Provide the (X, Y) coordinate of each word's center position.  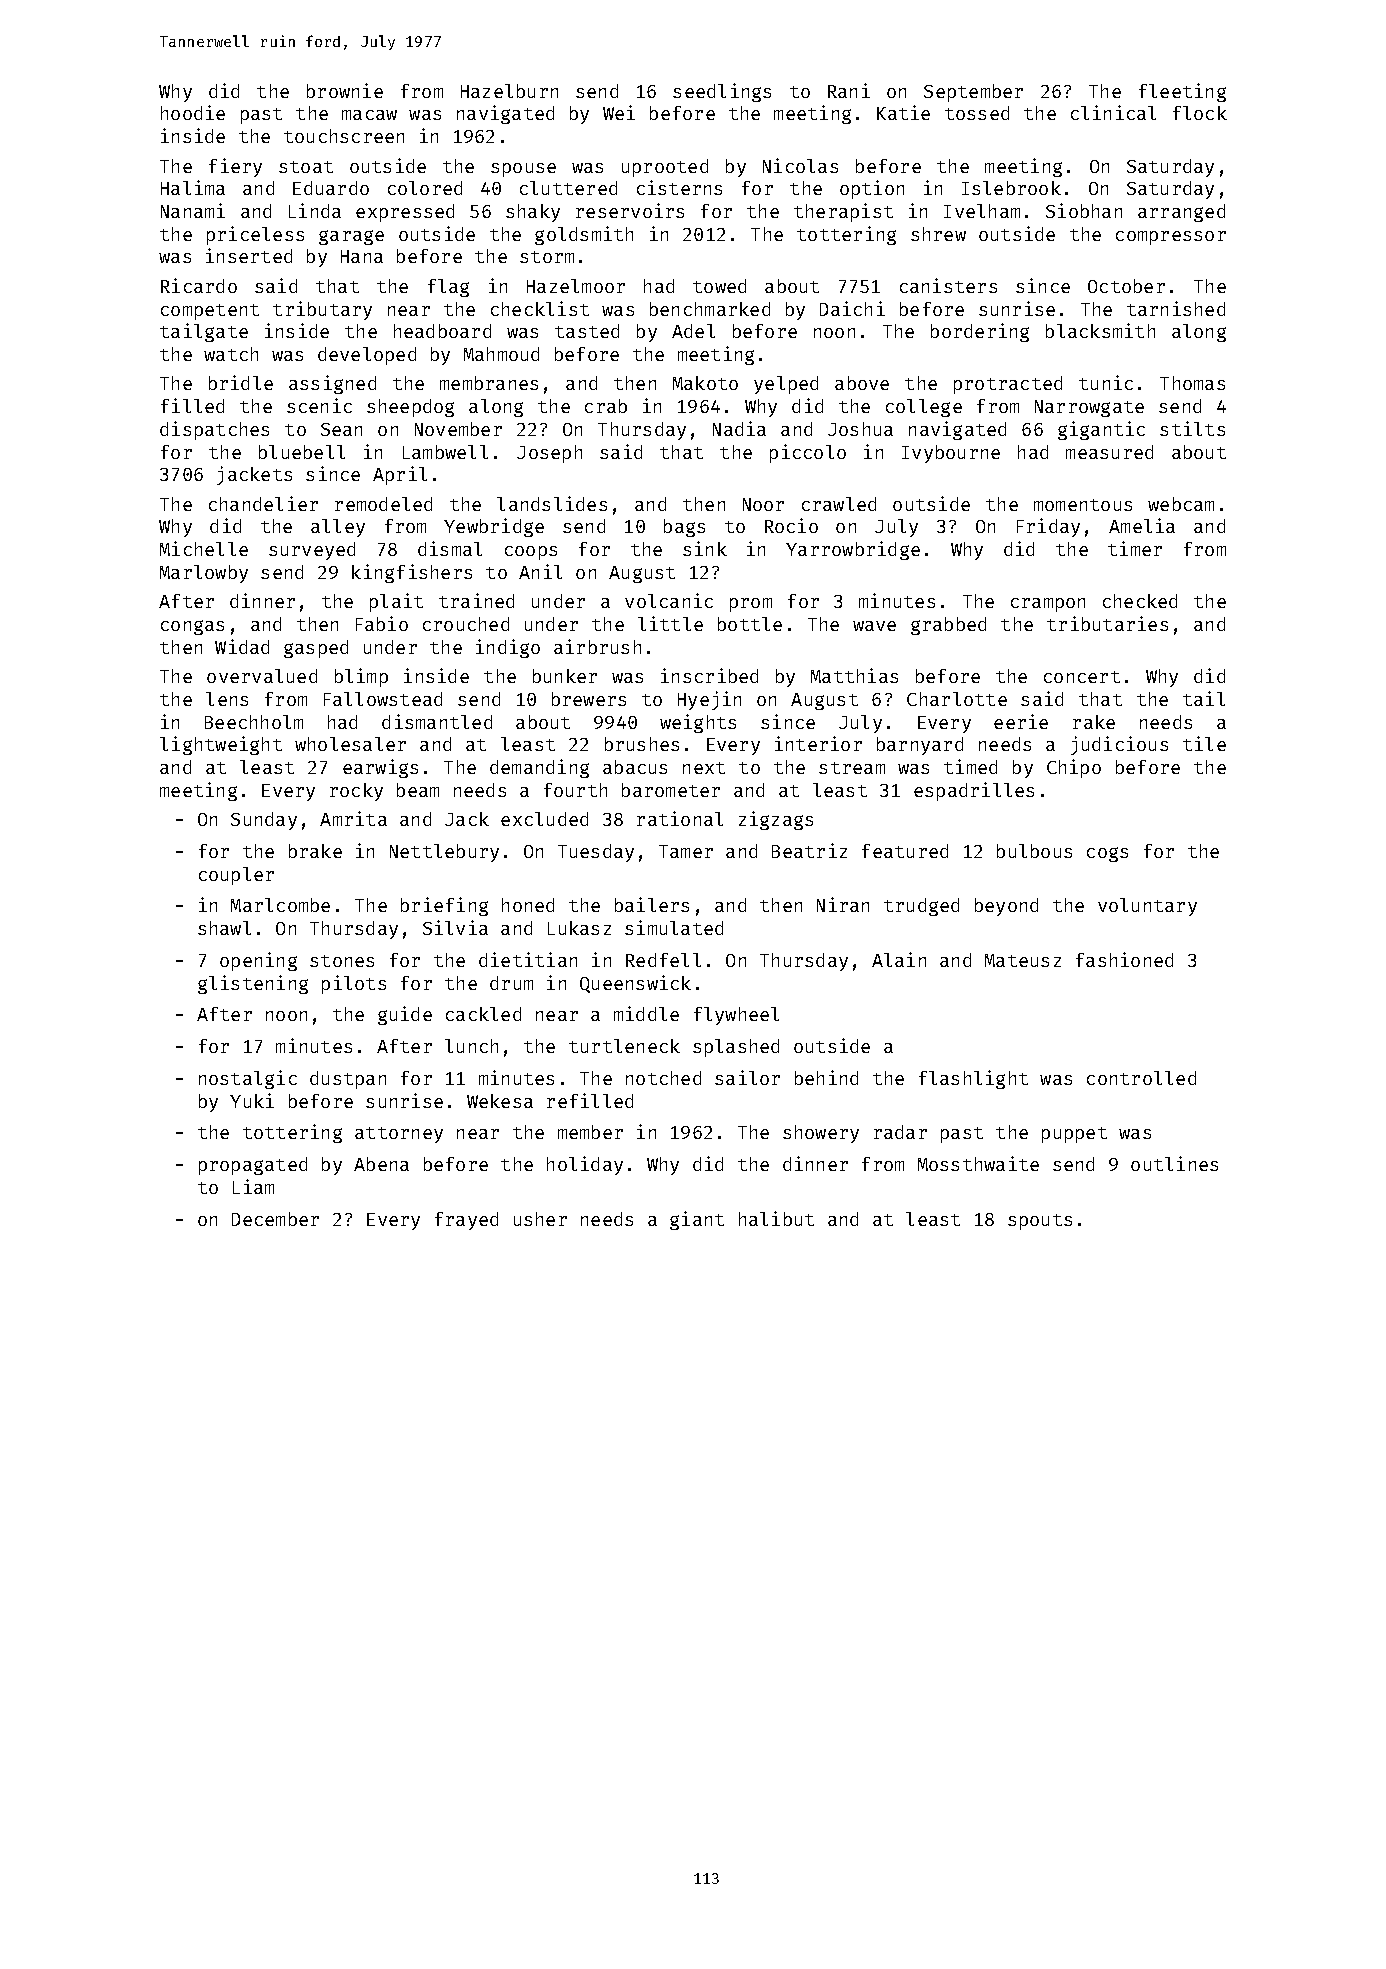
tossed (977, 113)
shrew (938, 234)
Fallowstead (383, 699)
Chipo (1074, 768)
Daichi (852, 308)
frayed (466, 1221)
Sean (341, 429)
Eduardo (331, 188)
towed (719, 286)
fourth (575, 790)
